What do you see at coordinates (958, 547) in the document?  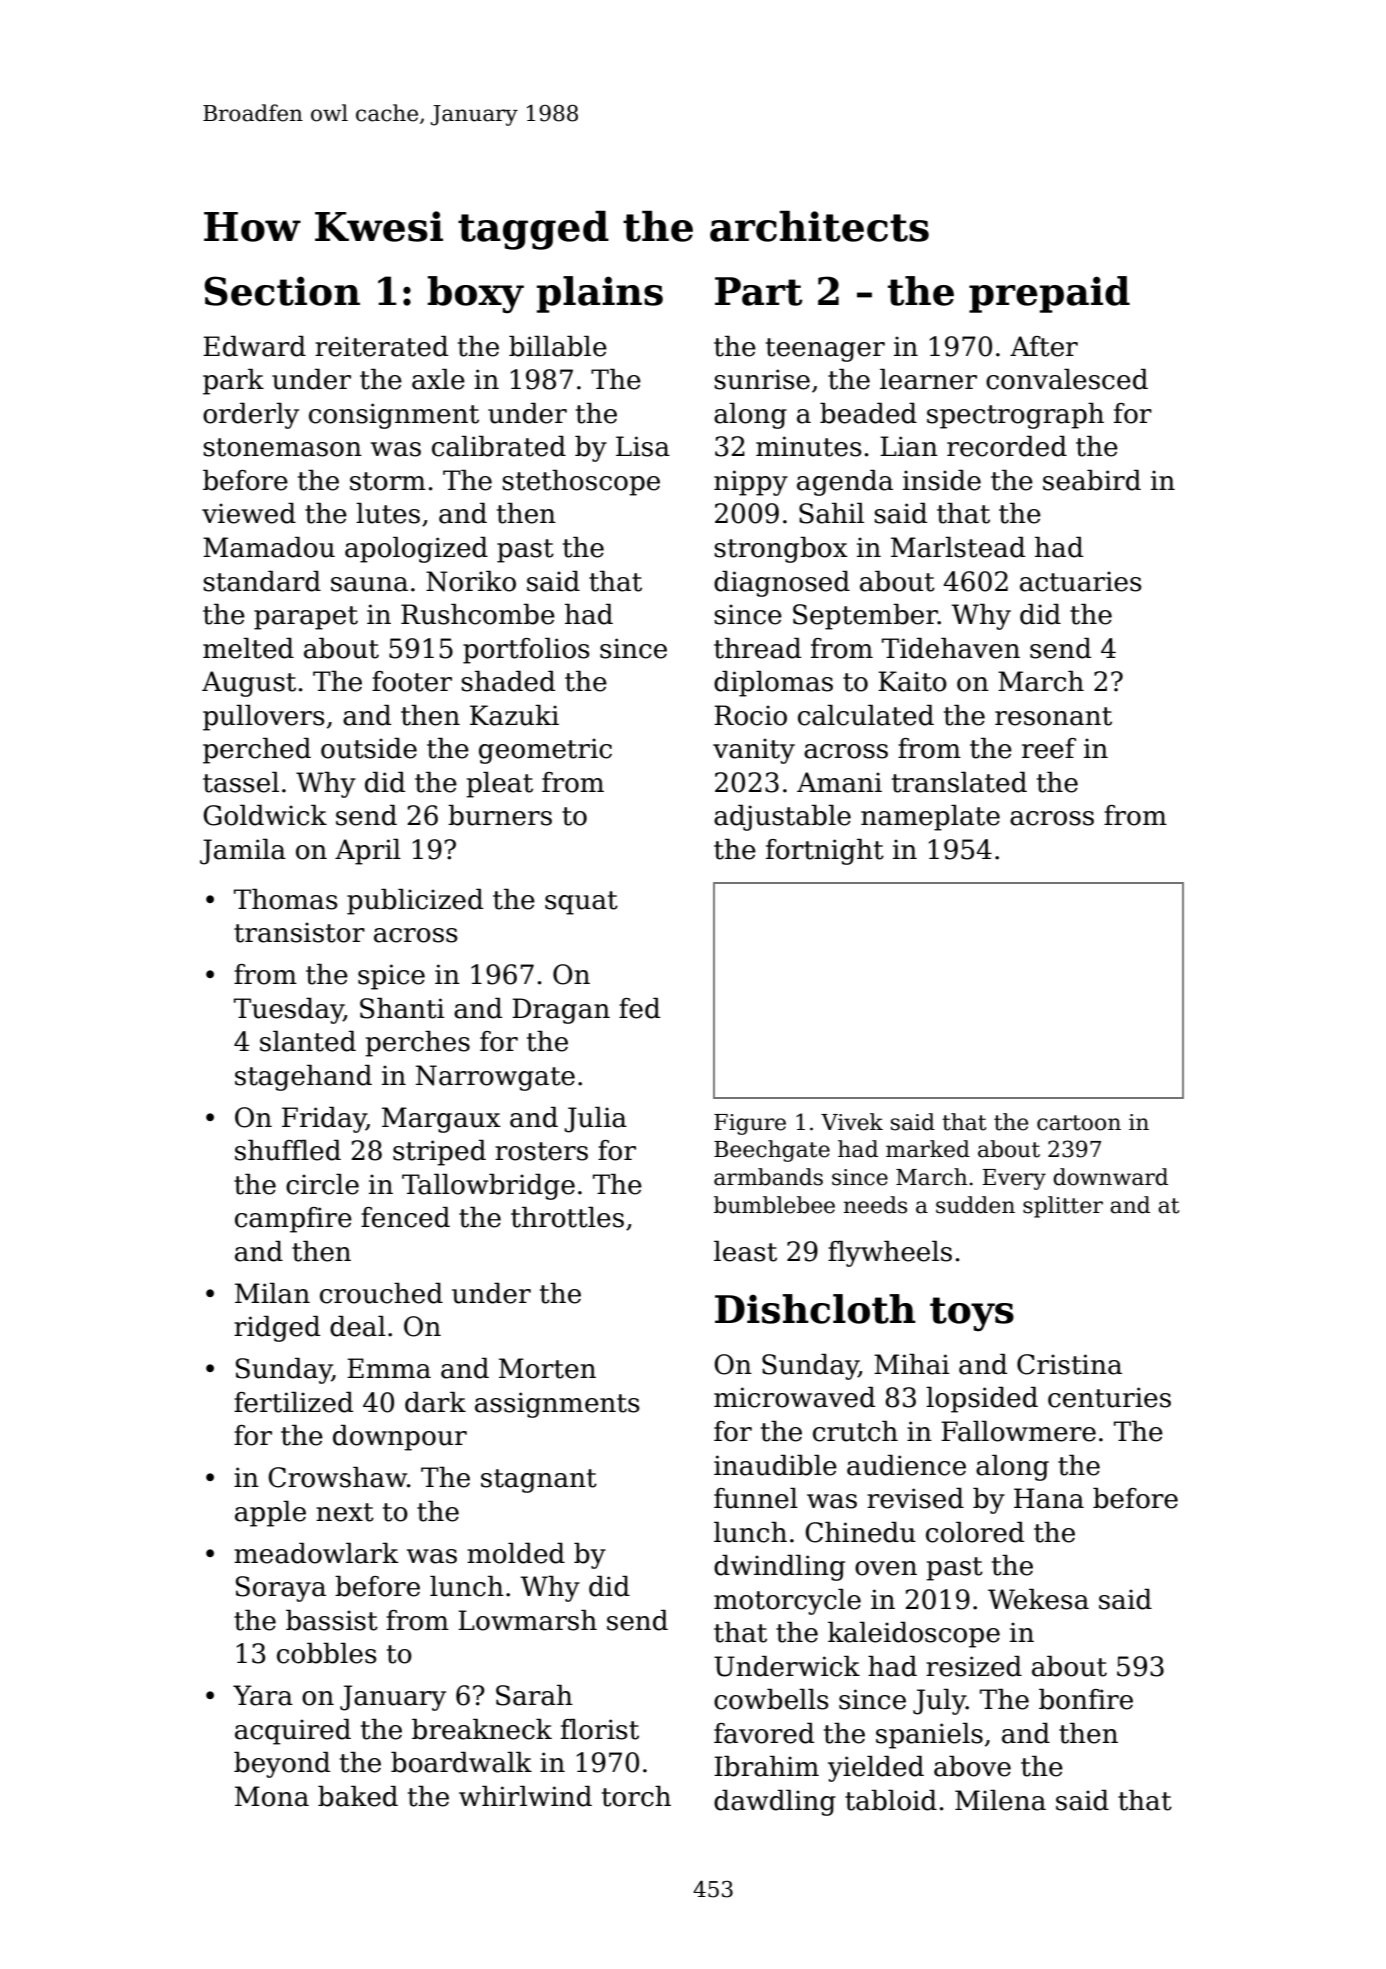 I see `Marlstead` at bounding box center [958, 547].
